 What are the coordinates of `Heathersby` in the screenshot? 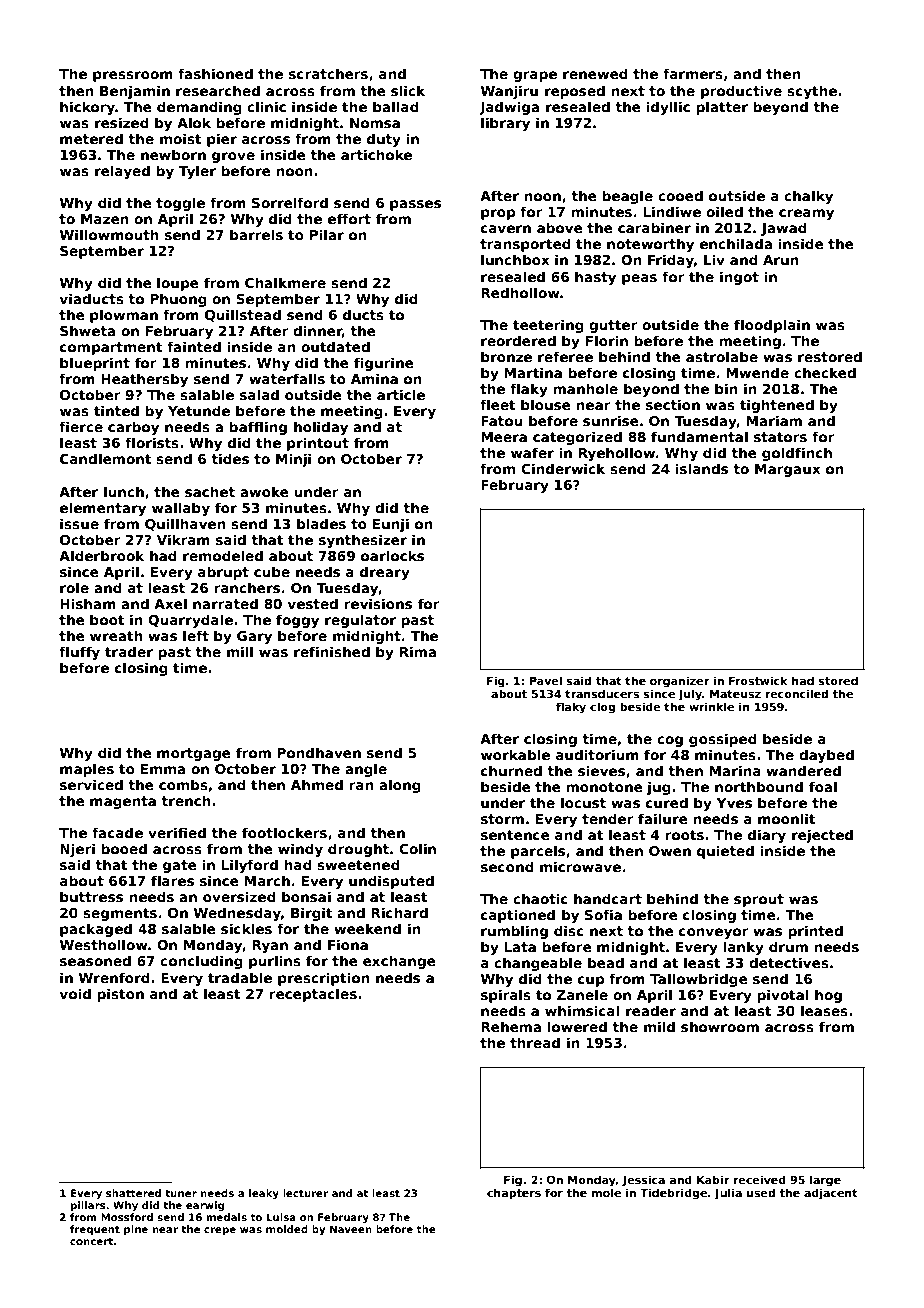 It's located at (144, 380).
